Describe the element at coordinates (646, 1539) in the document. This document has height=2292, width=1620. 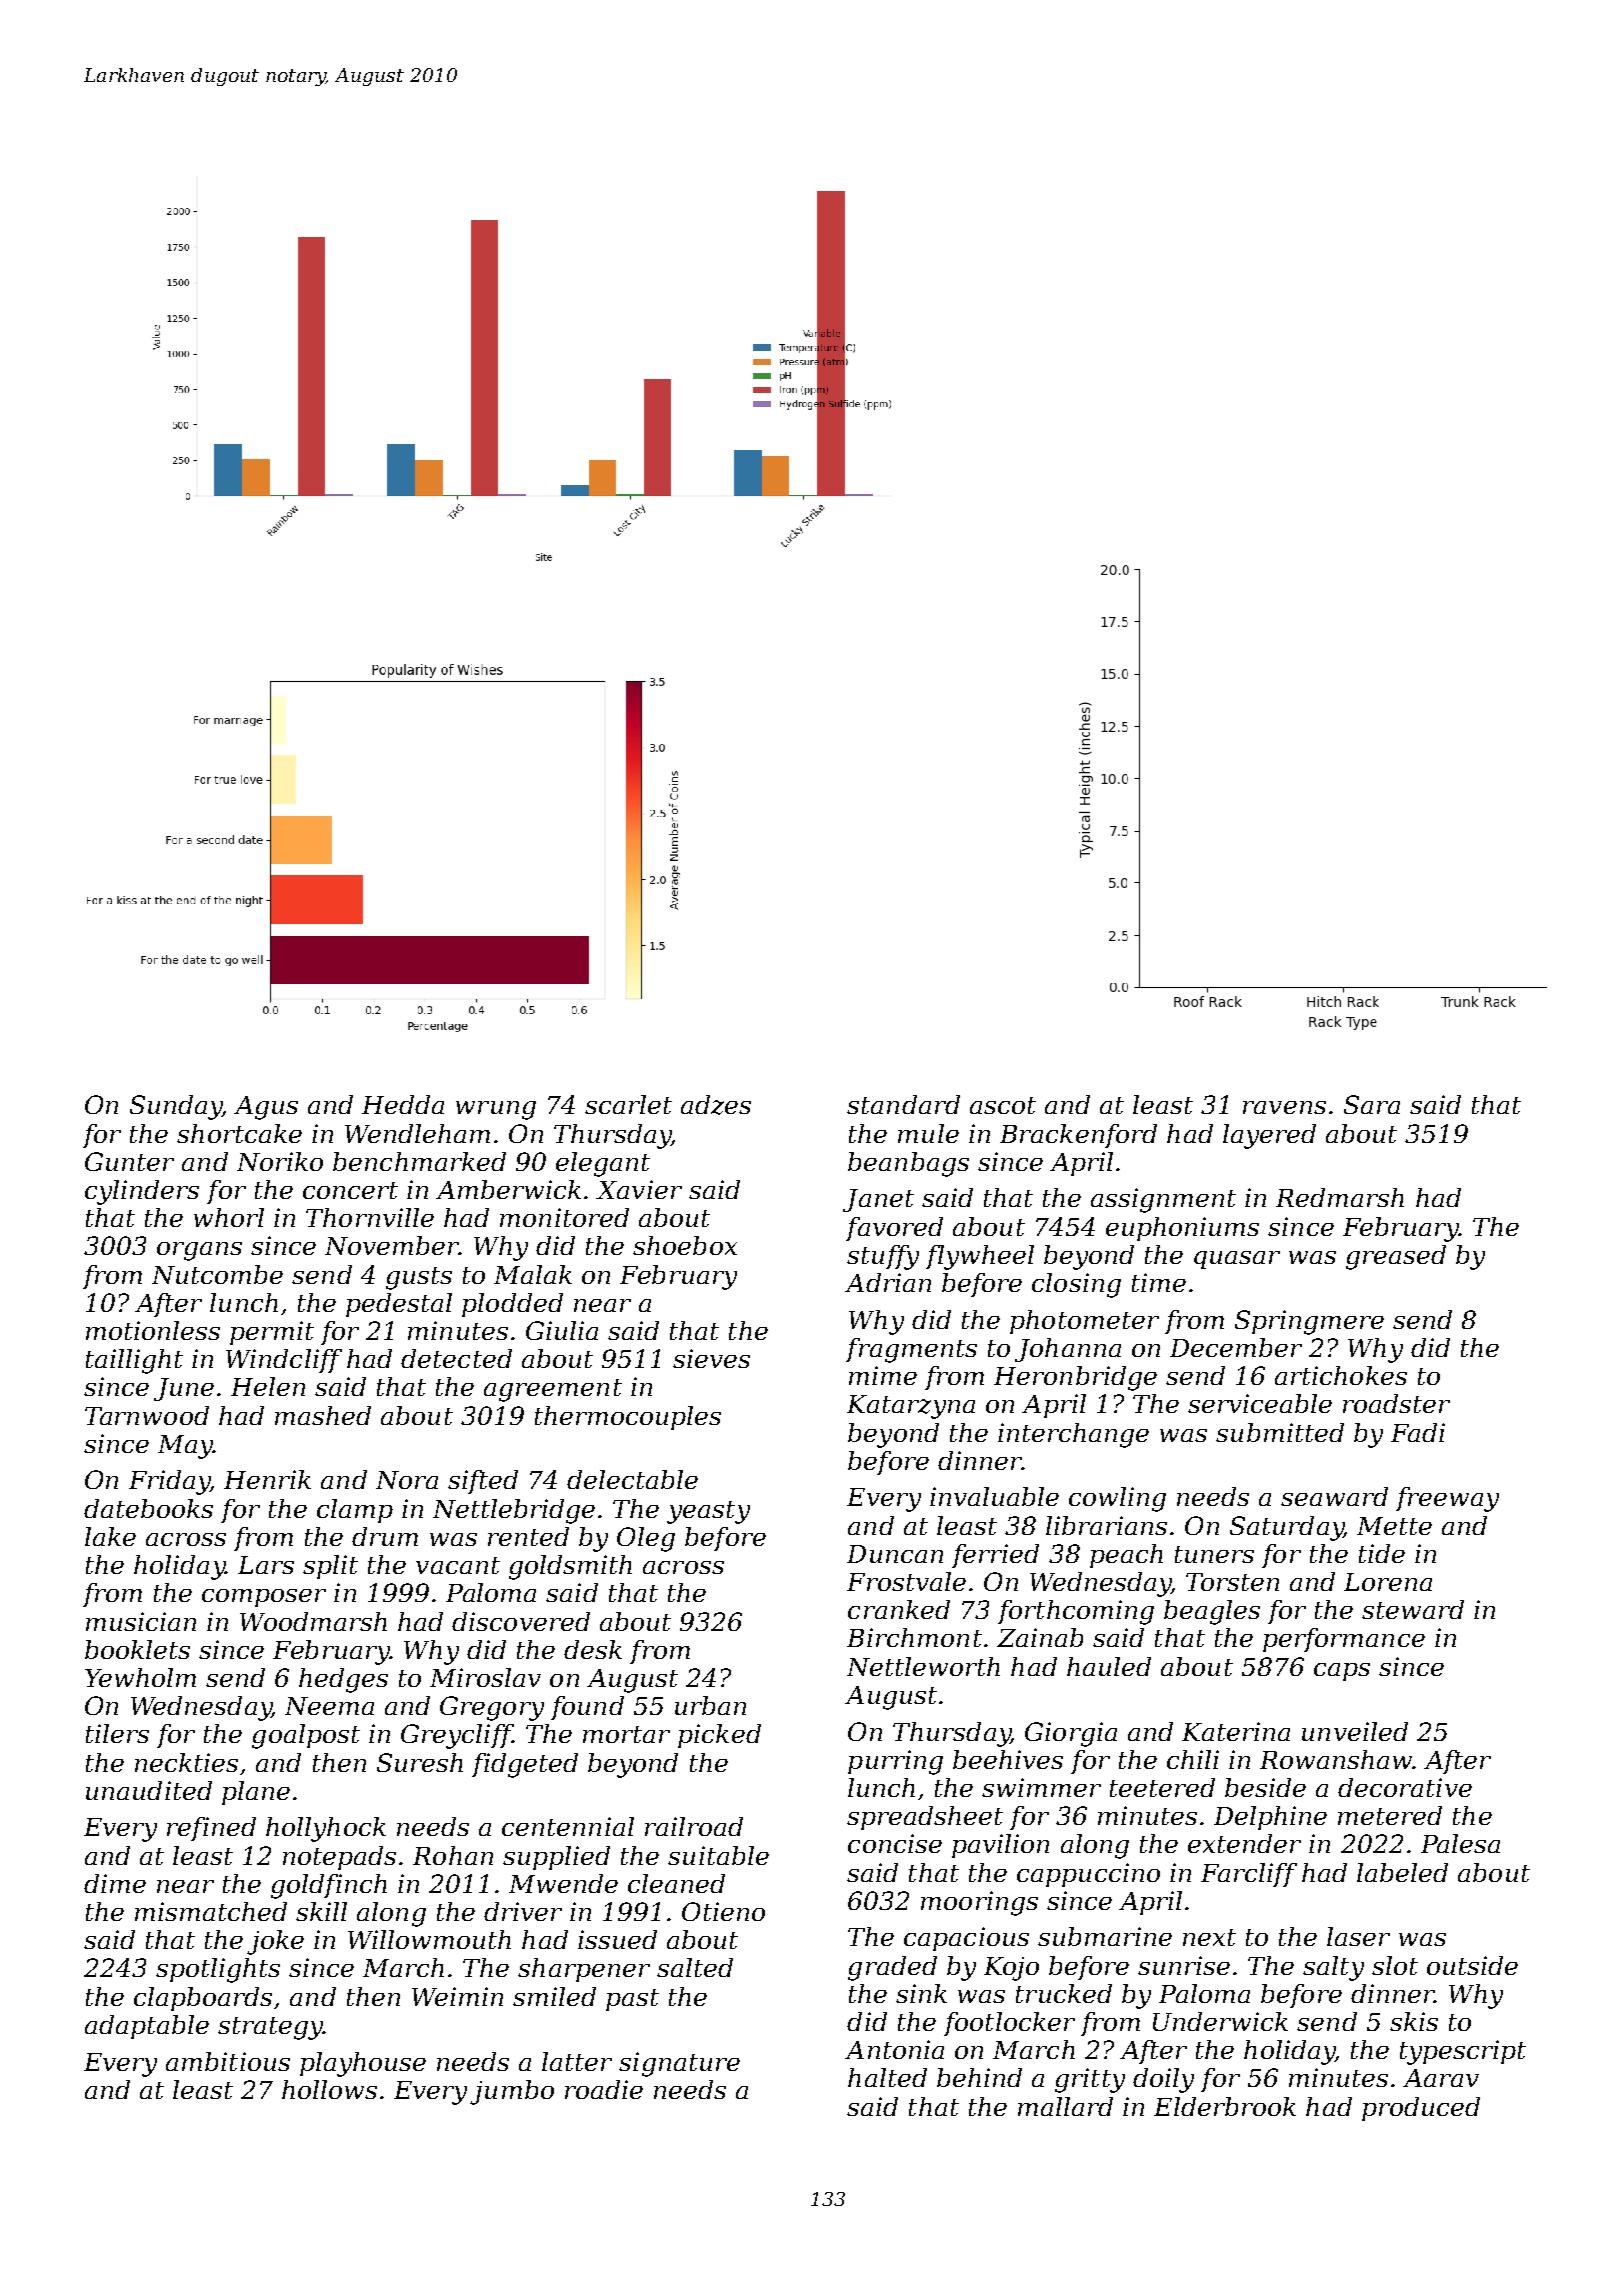
I see `Oleg` at that location.
